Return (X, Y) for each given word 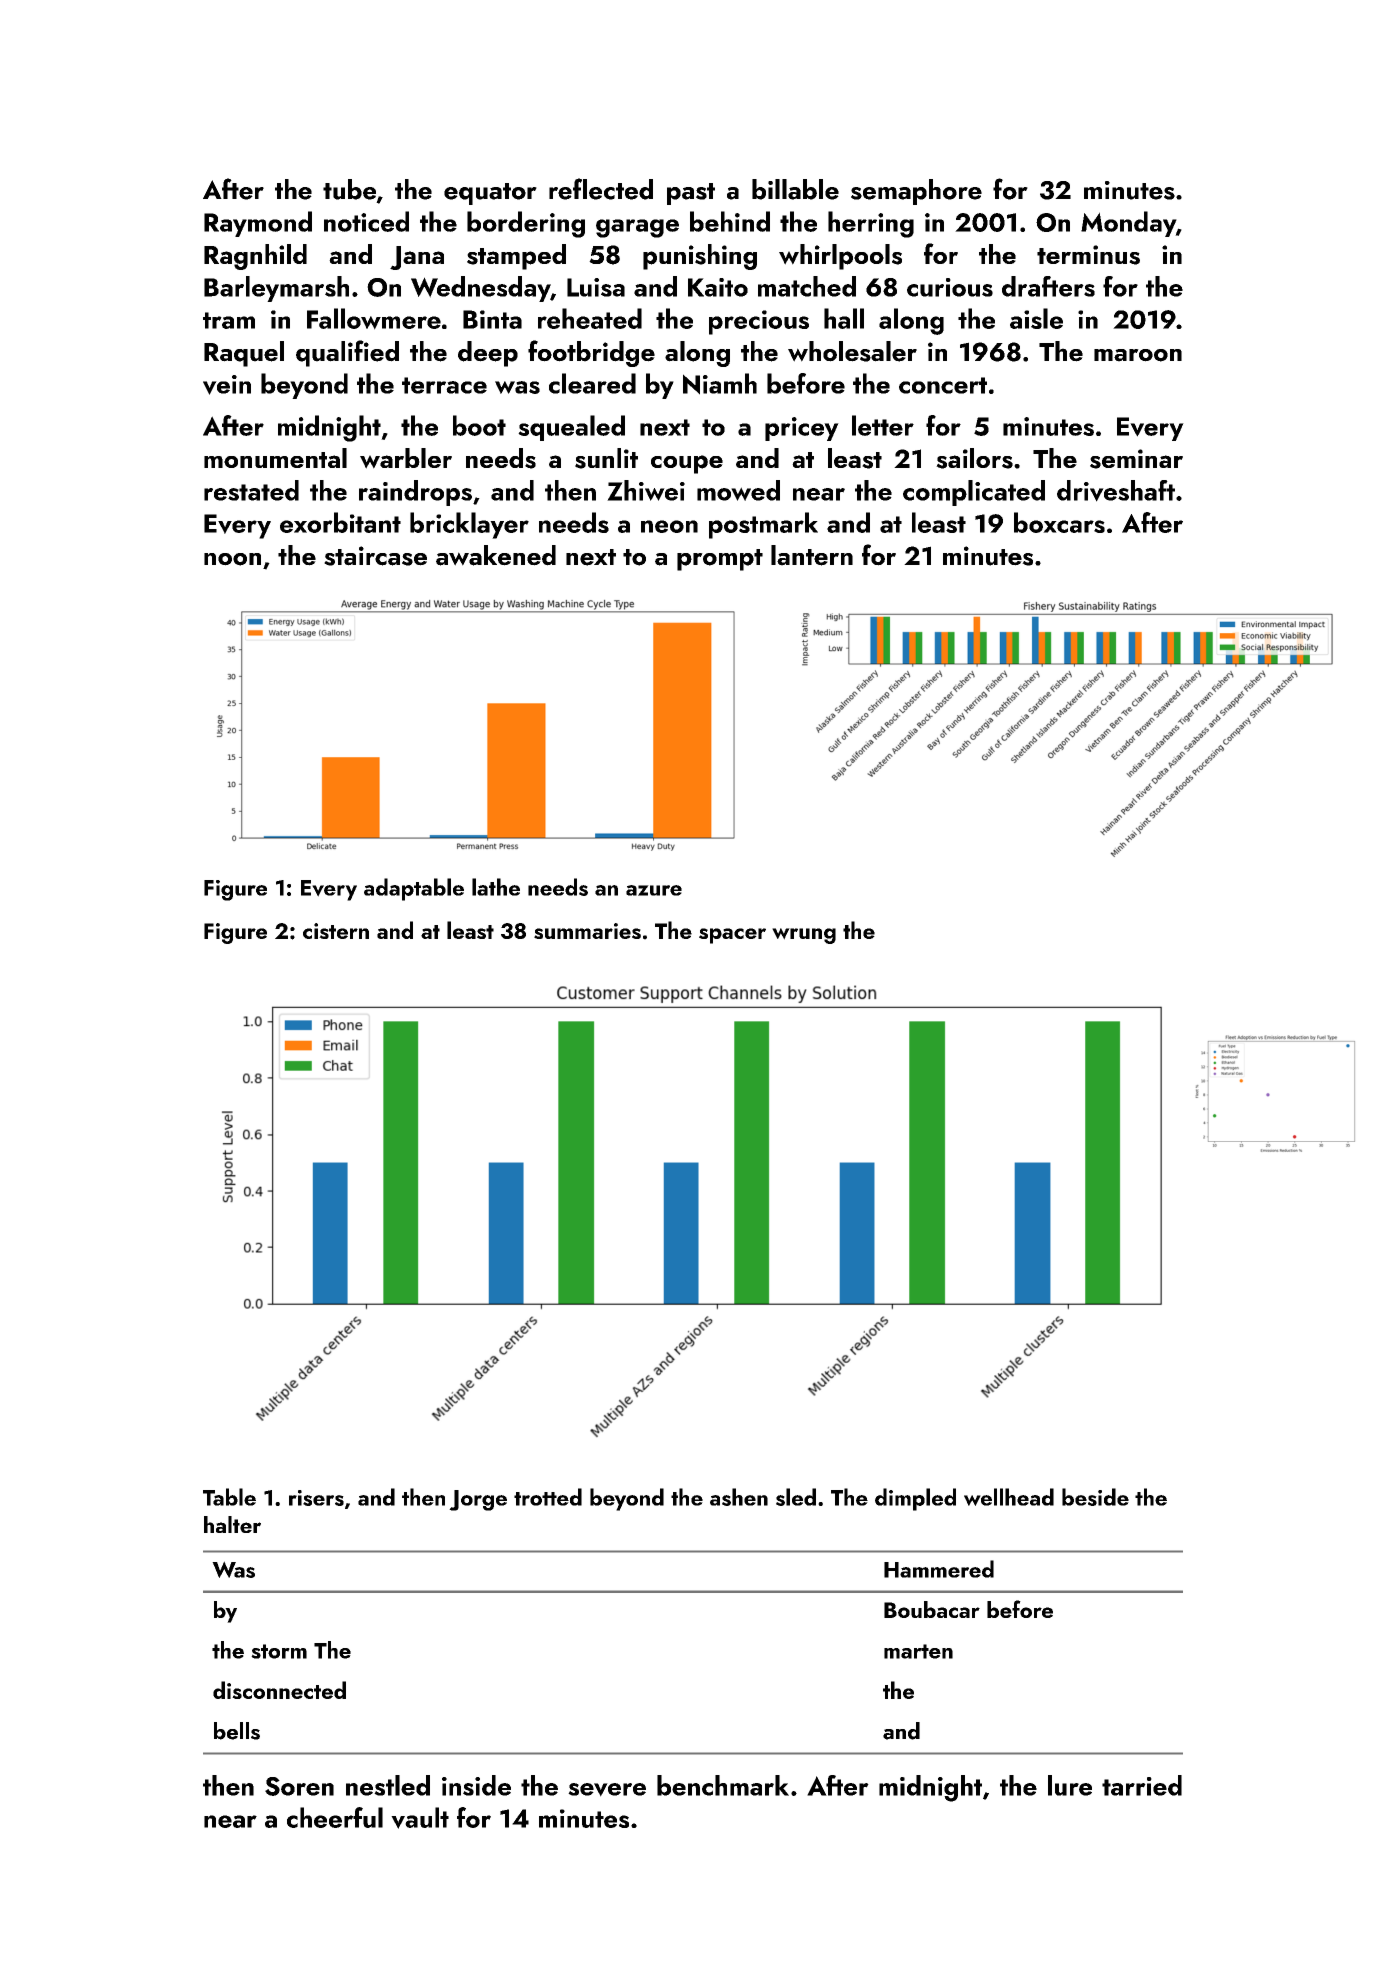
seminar (1136, 459)
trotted (548, 1497)
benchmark (723, 1785)
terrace (444, 385)
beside (1095, 1497)
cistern (336, 931)
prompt (720, 560)
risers (316, 1498)
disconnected (279, 1690)
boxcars (1059, 522)
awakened (496, 555)
